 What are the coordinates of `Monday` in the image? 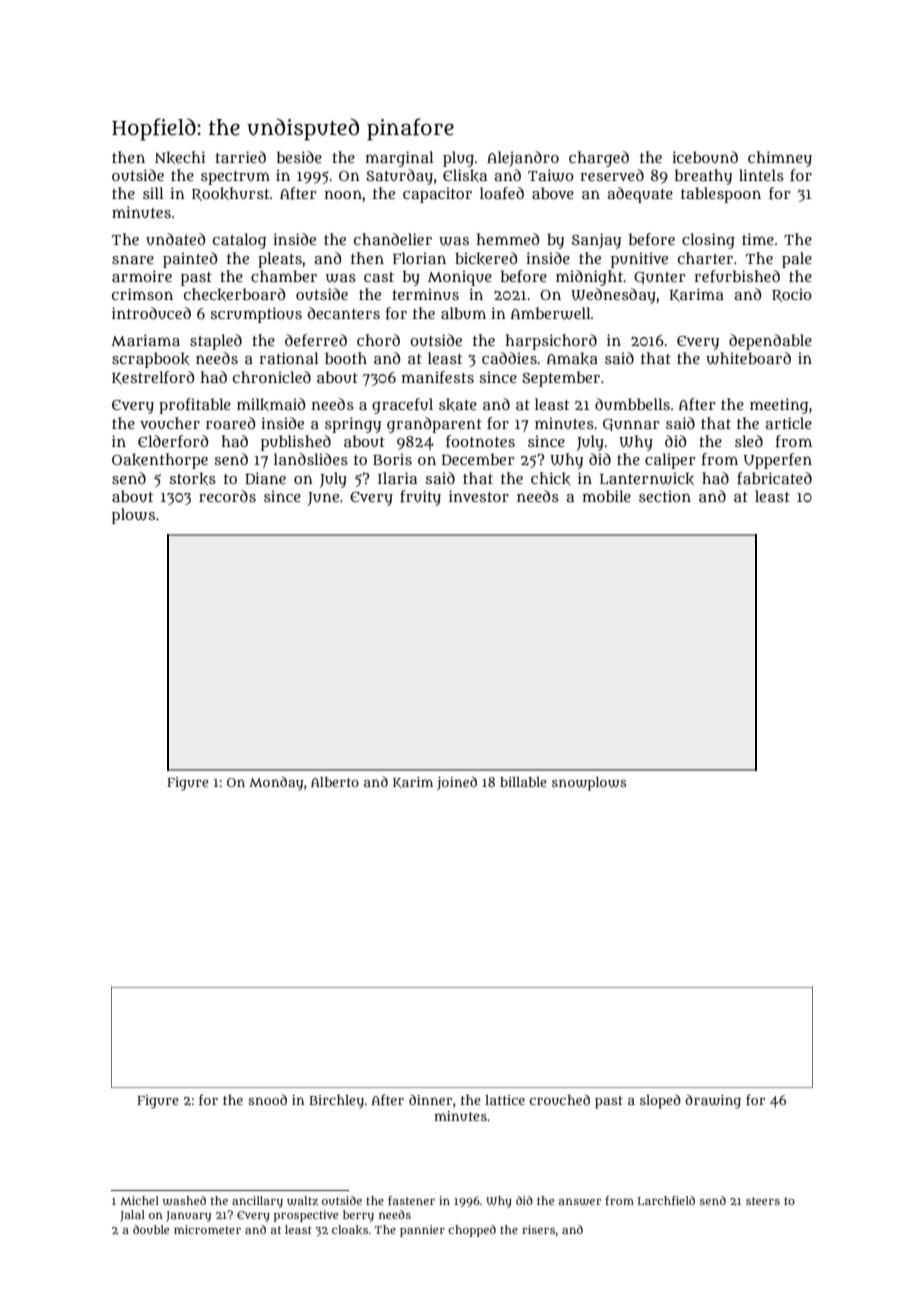 It's located at (276, 783).
